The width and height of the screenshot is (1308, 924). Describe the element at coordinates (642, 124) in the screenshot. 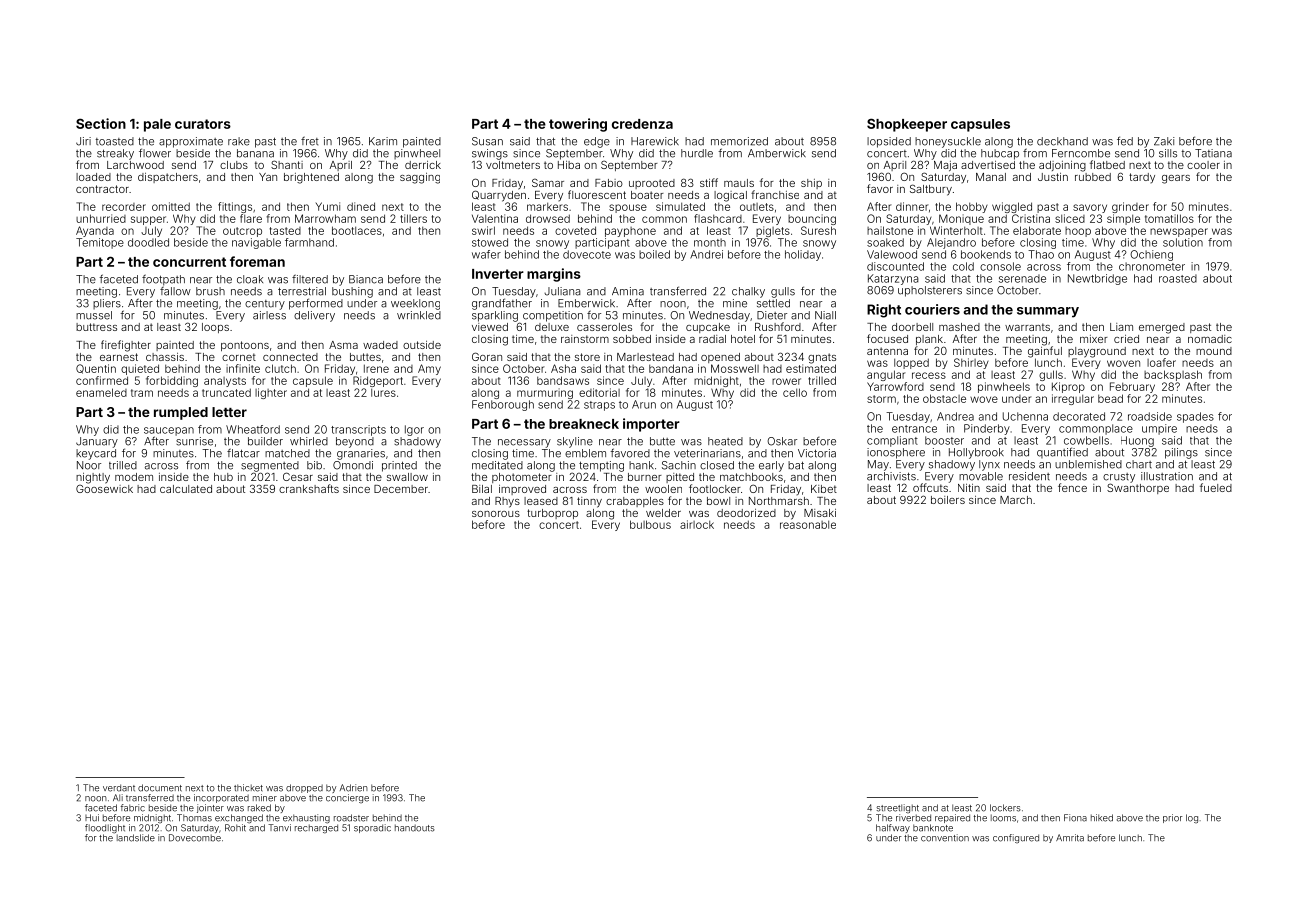

I see `credenza` at that location.
